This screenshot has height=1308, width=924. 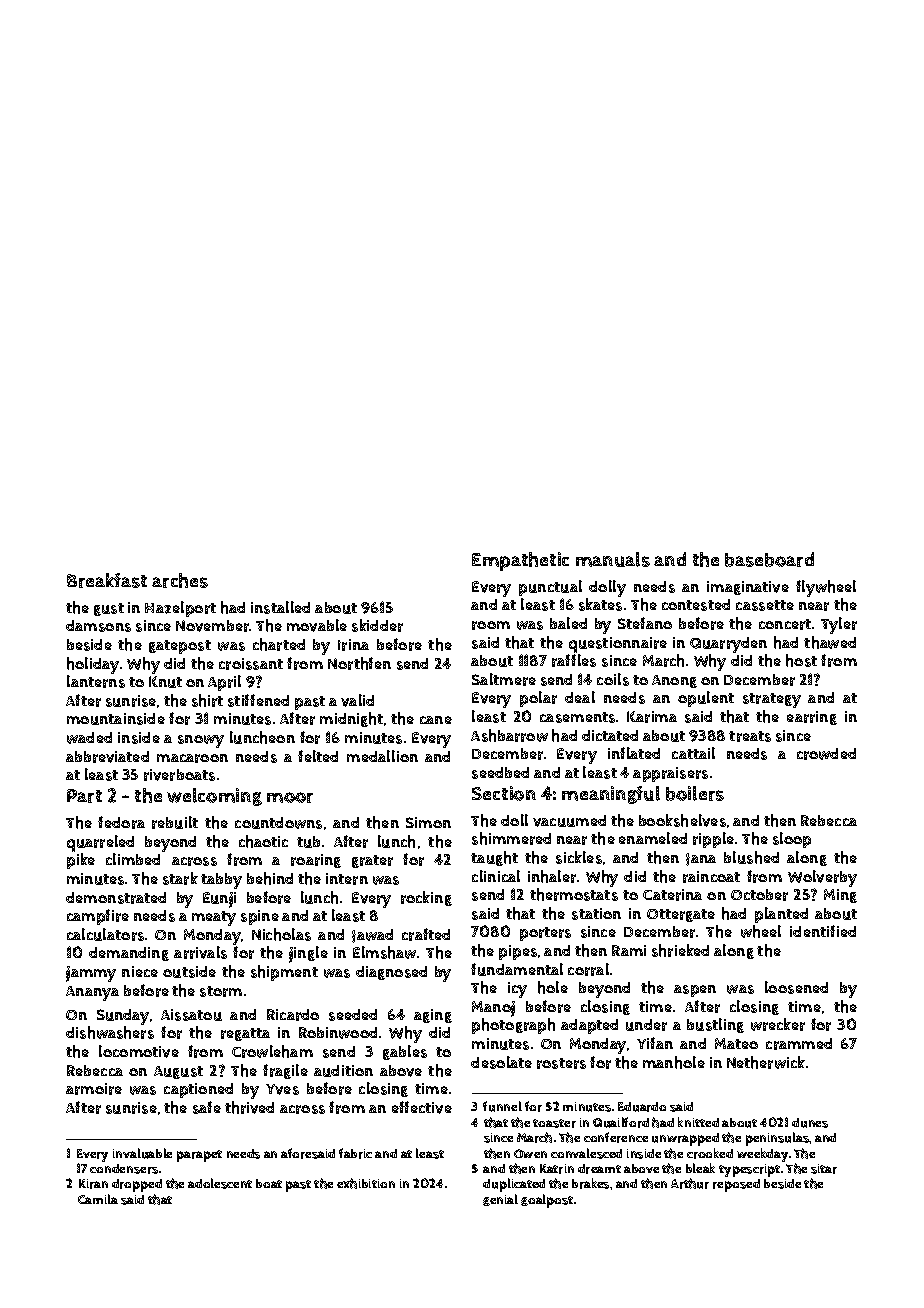 What do you see at coordinates (824, 1169) in the screenshot?
I see `sitar` at bounding box center [824, 1169].
